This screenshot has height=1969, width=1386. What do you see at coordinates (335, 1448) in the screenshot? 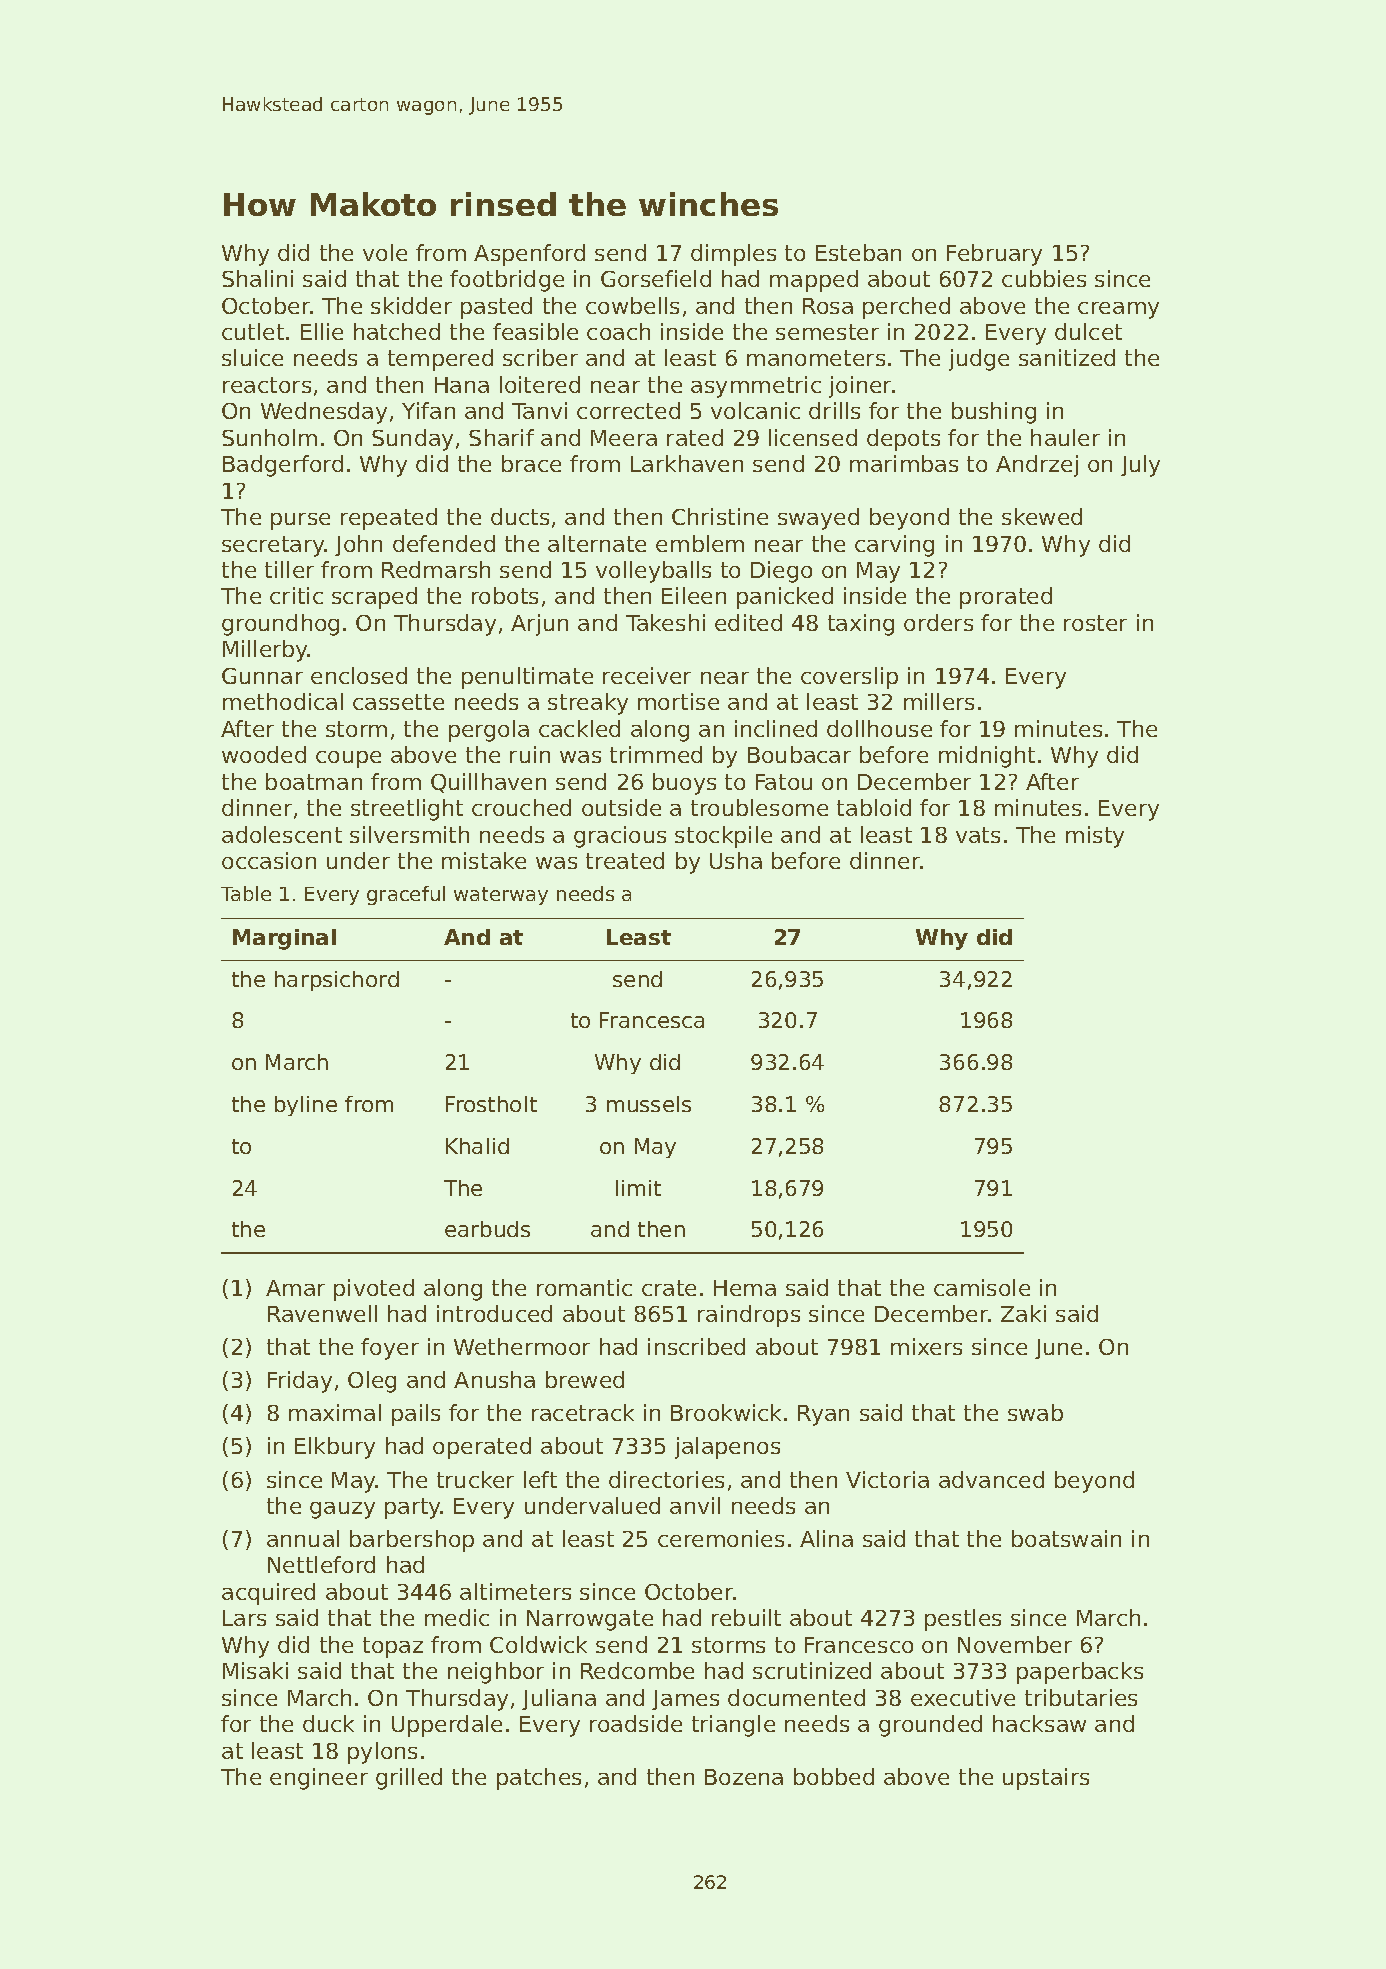
I see `Elkbury` at bounding box center [335, 1448].
